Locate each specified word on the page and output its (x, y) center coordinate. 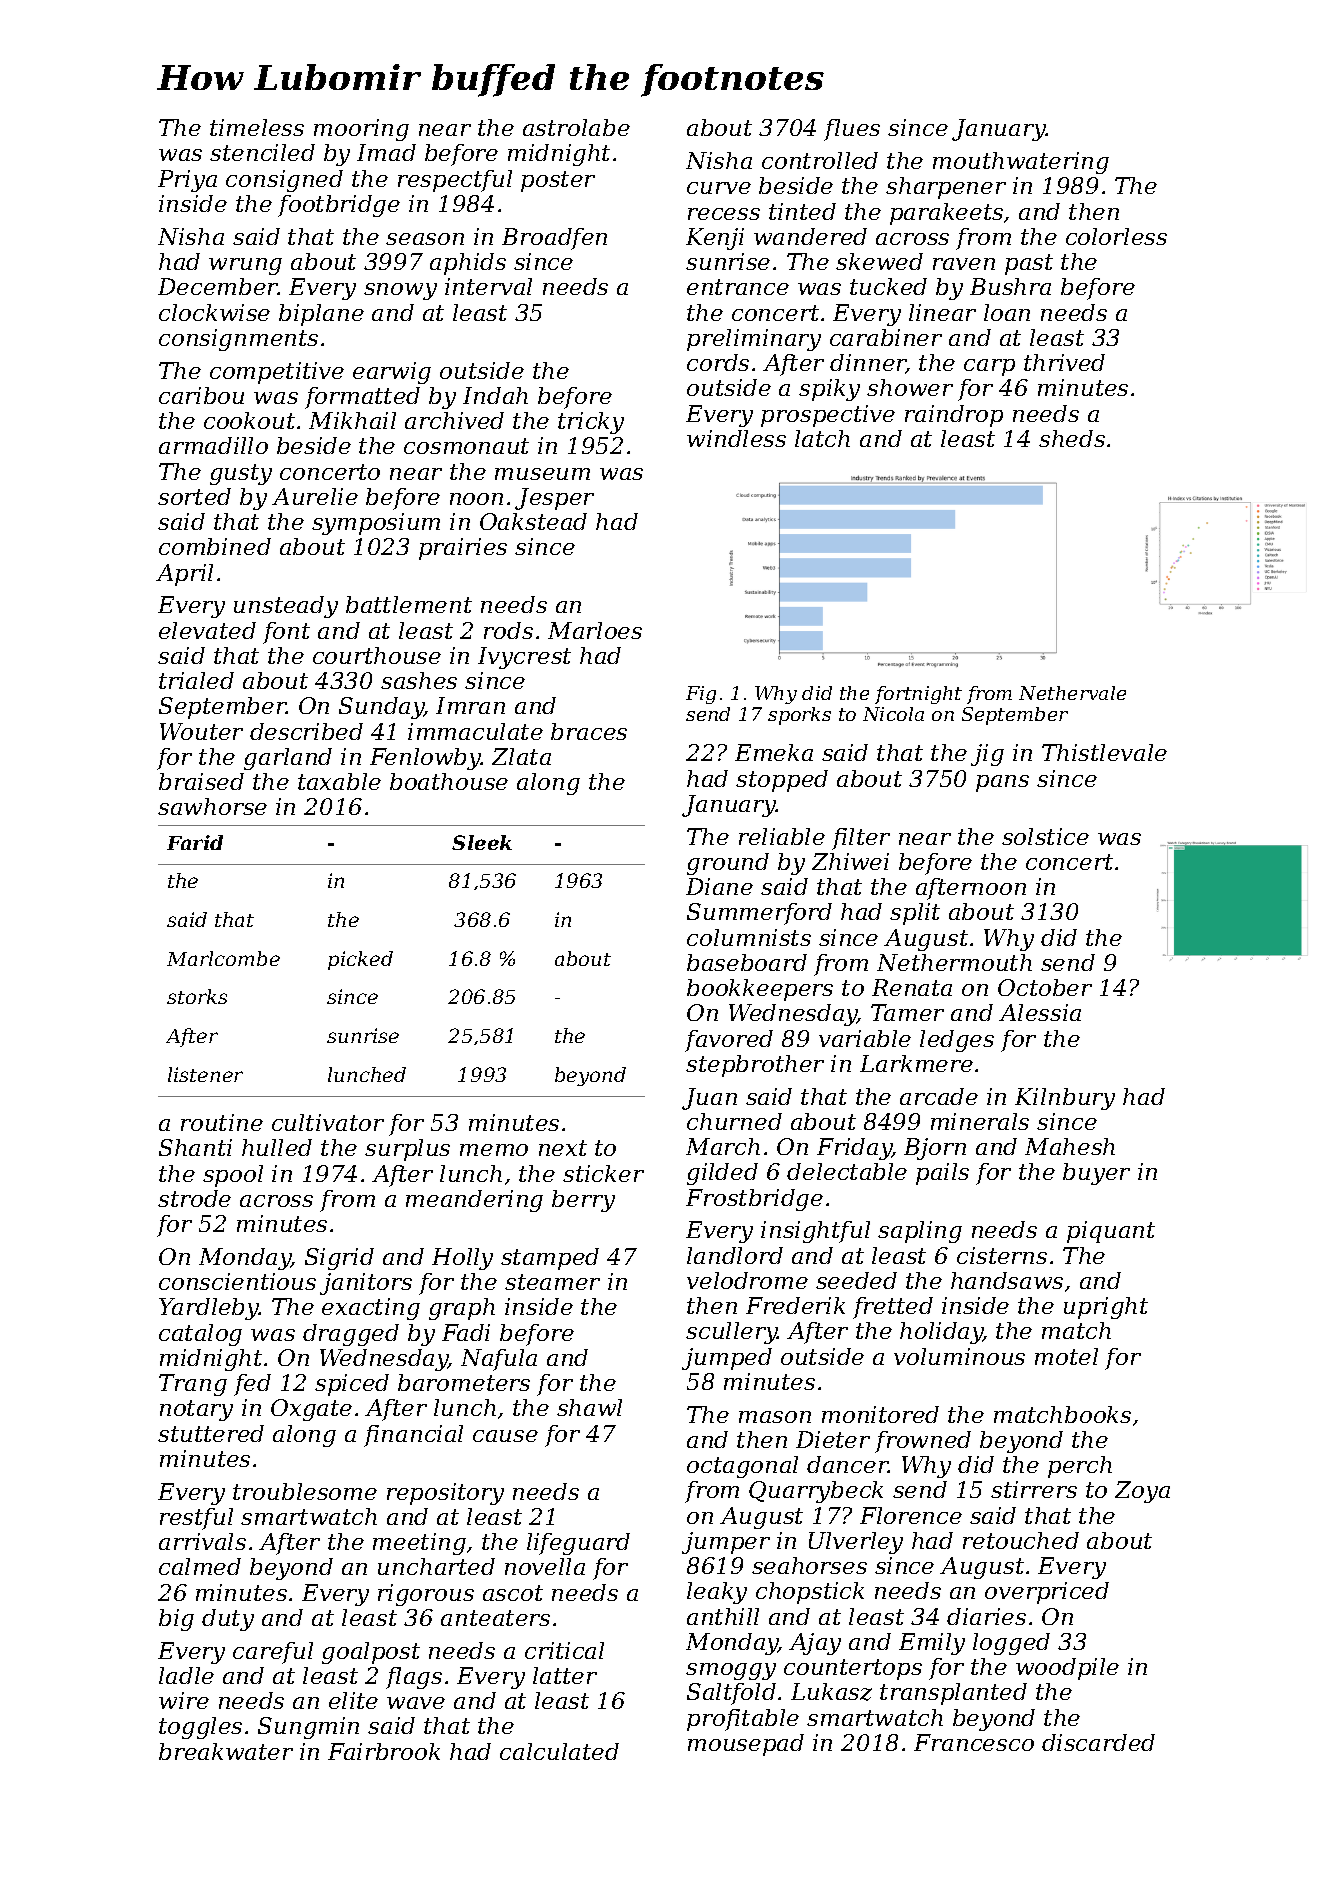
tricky (591, 423)
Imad (386, 152)
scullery (732, 1333)
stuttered (211, 1433)
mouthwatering (1021, 163)
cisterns (1002, 1255)
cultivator (328, 1122)
